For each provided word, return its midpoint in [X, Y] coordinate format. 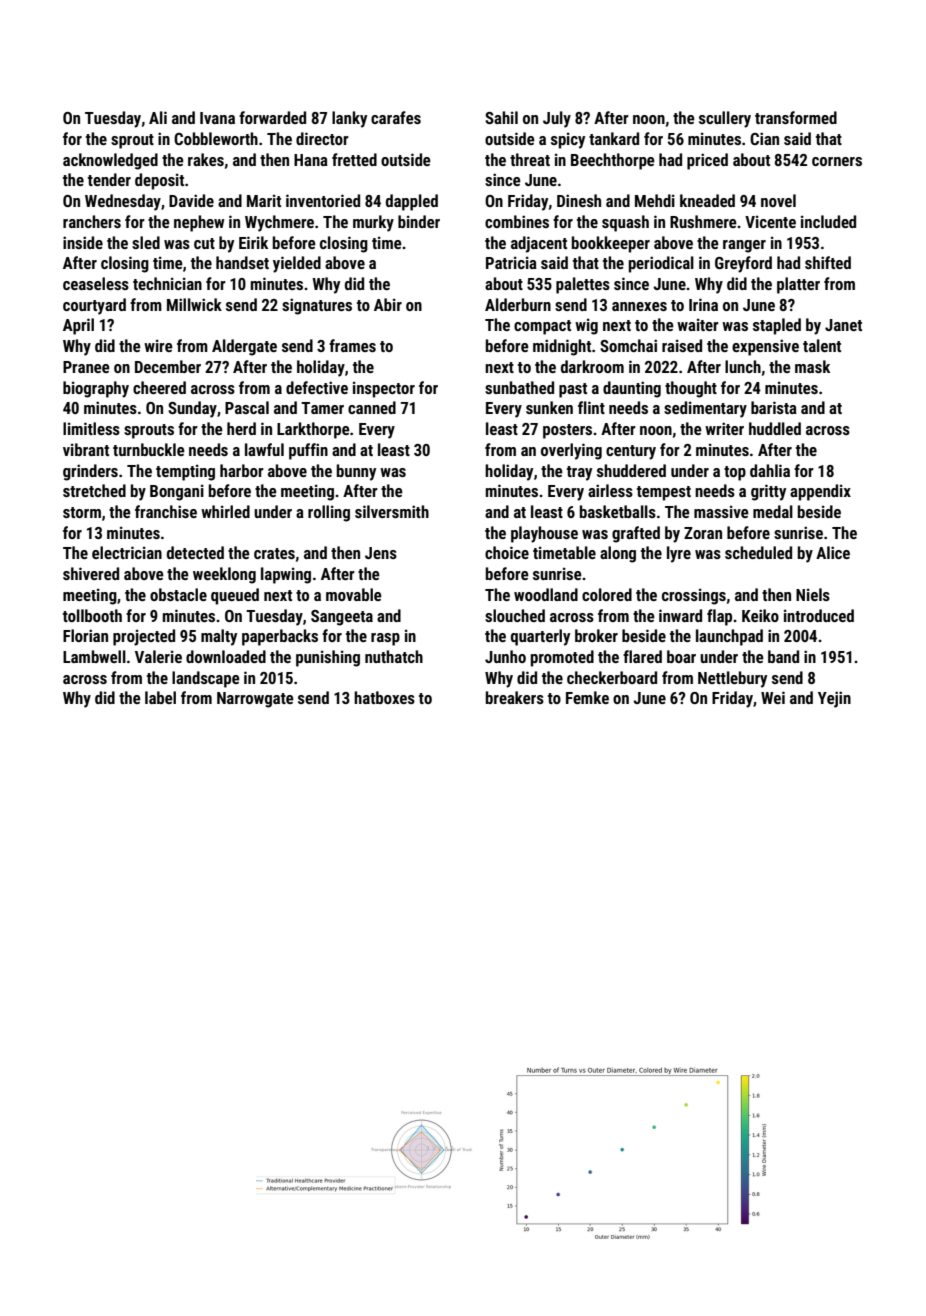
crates [274, 553]
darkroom [592, 366]
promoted [562, 658]
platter [798, 285]
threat [530, 159]
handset [242, 262]
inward [680, 615]
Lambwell [94, 656]
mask [812, 366]
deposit [159, 181]
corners [837, 161]
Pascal [247, 407]
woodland [546, 594]
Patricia [511, 262]
